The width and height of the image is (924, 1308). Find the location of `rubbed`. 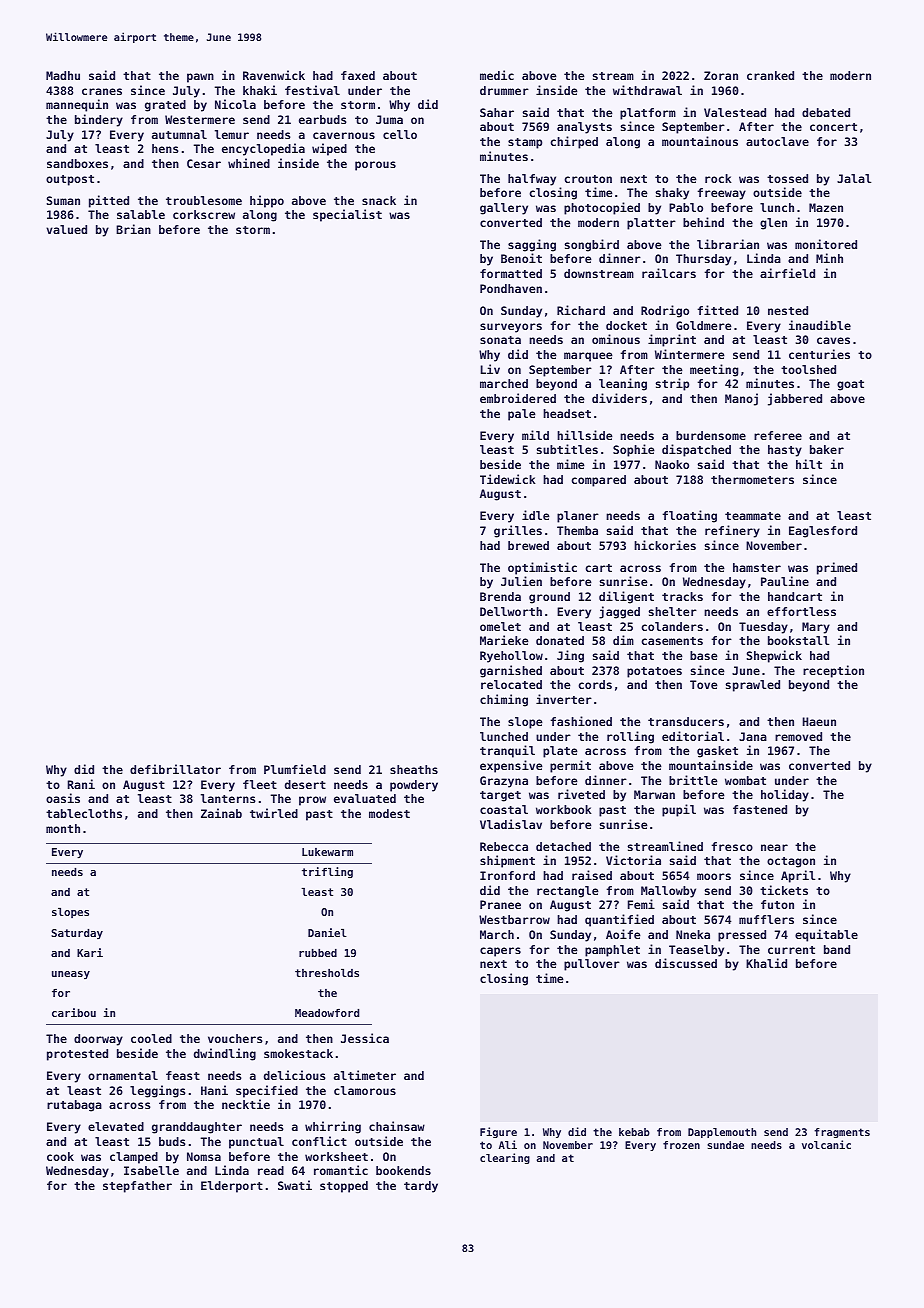

rubbed is located at coordinates (318, 953).
